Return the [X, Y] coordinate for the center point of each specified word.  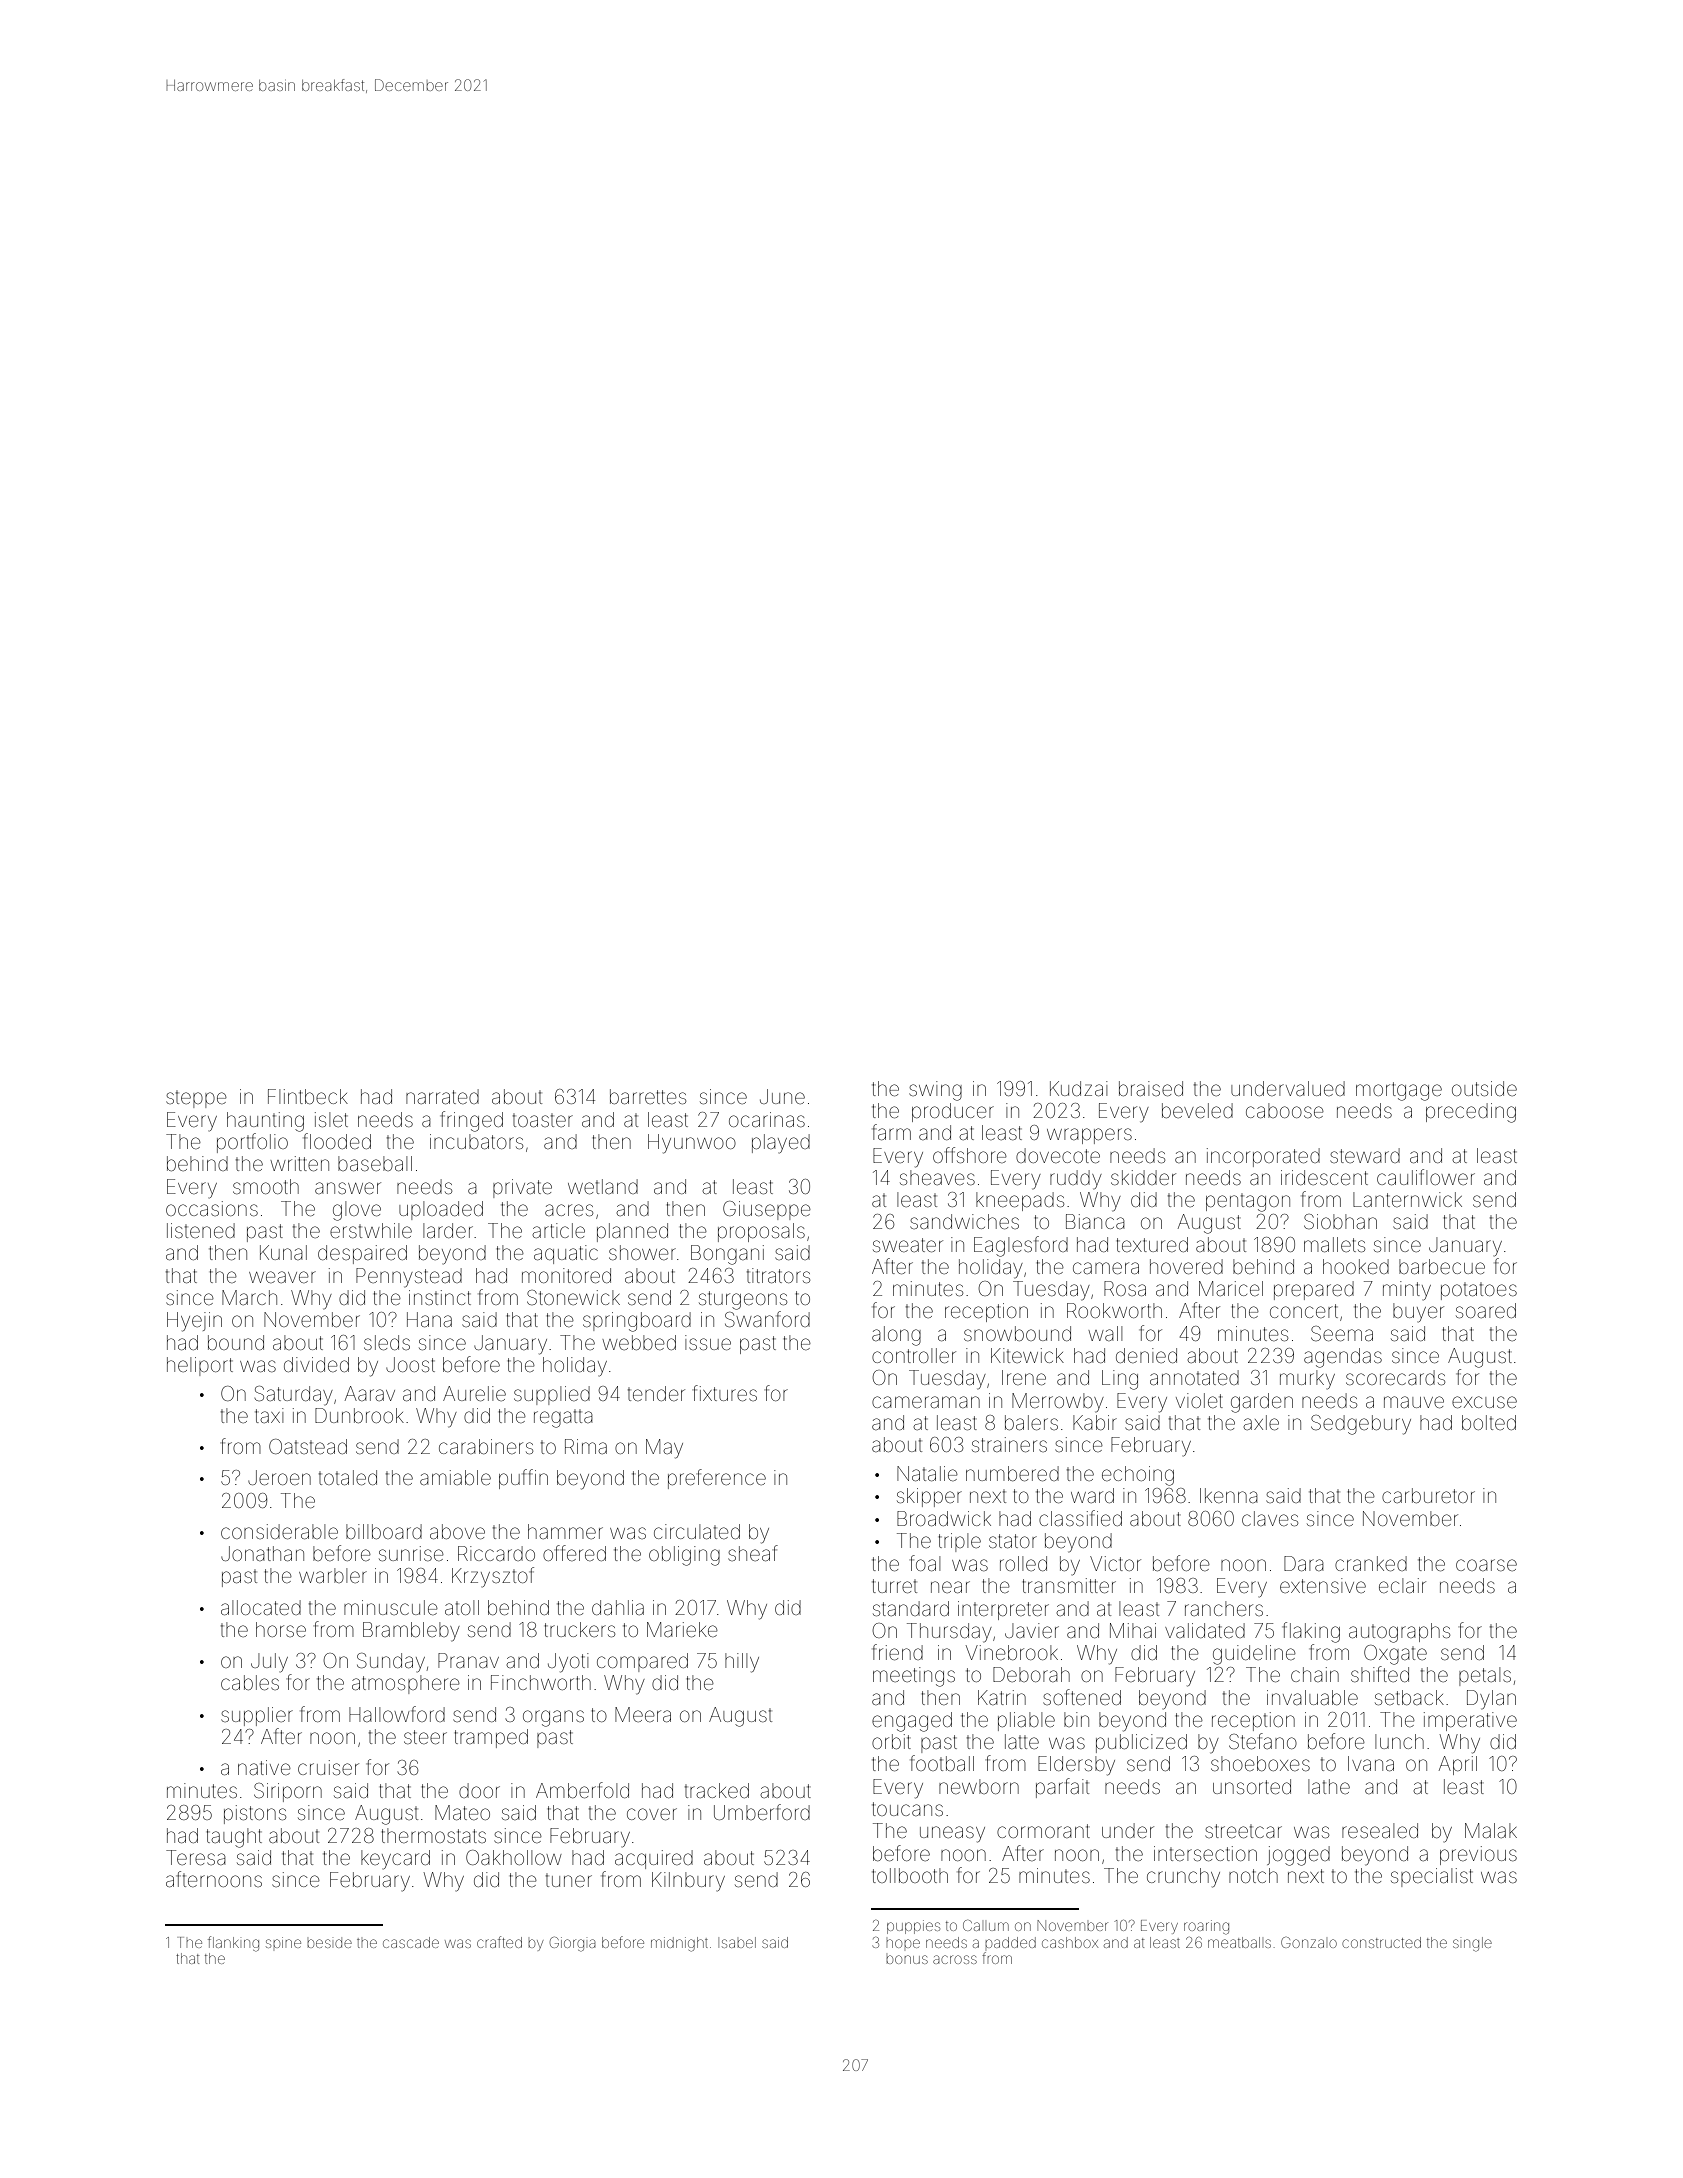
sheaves [937, 1177]
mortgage [1399, 1091]
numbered [1012, 1473]
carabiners [486, 1446]
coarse [1486, 1565]
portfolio [252, 1143]
